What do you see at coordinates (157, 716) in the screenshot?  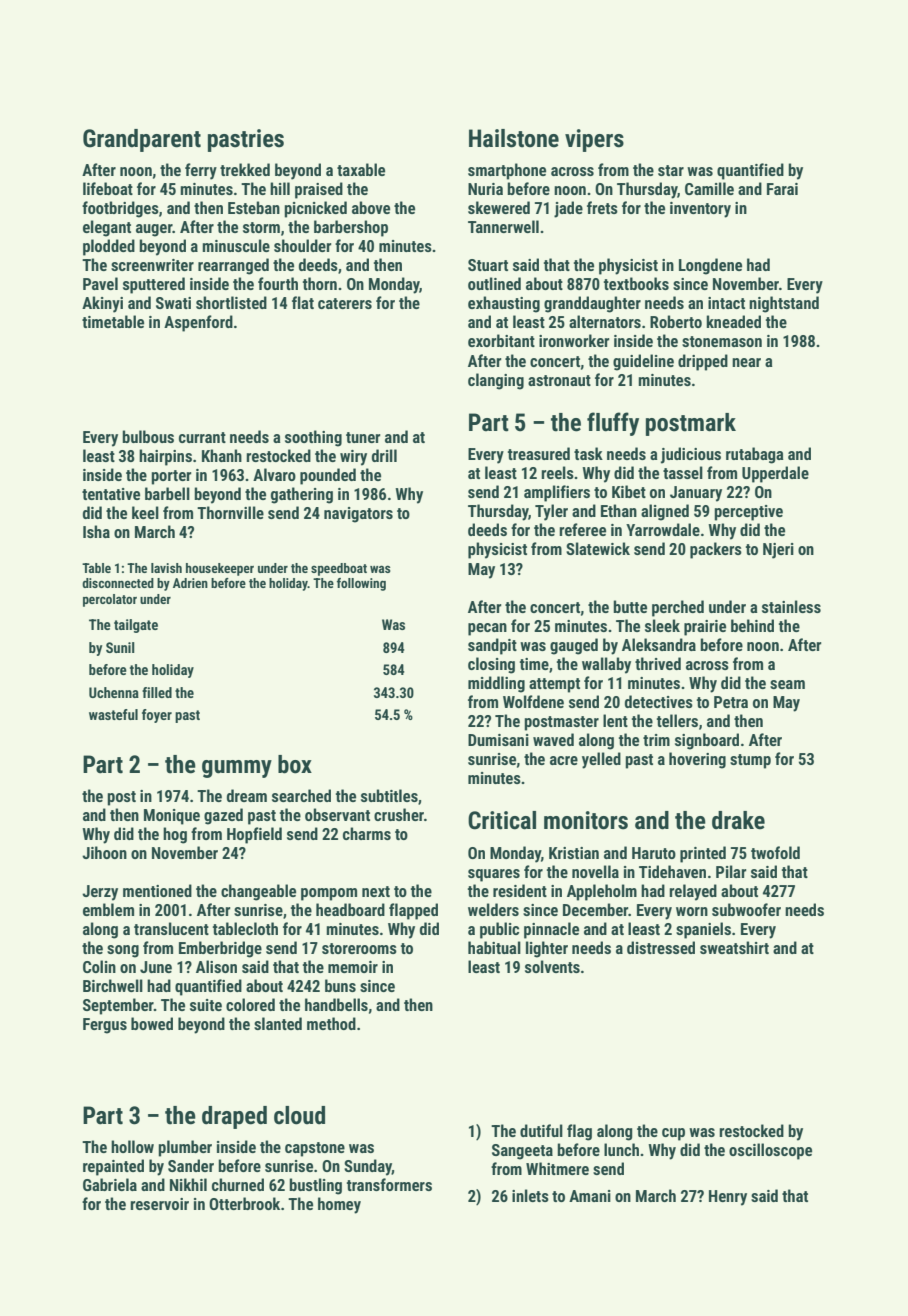 I see `foyer` at bounding box center [157, 716].
